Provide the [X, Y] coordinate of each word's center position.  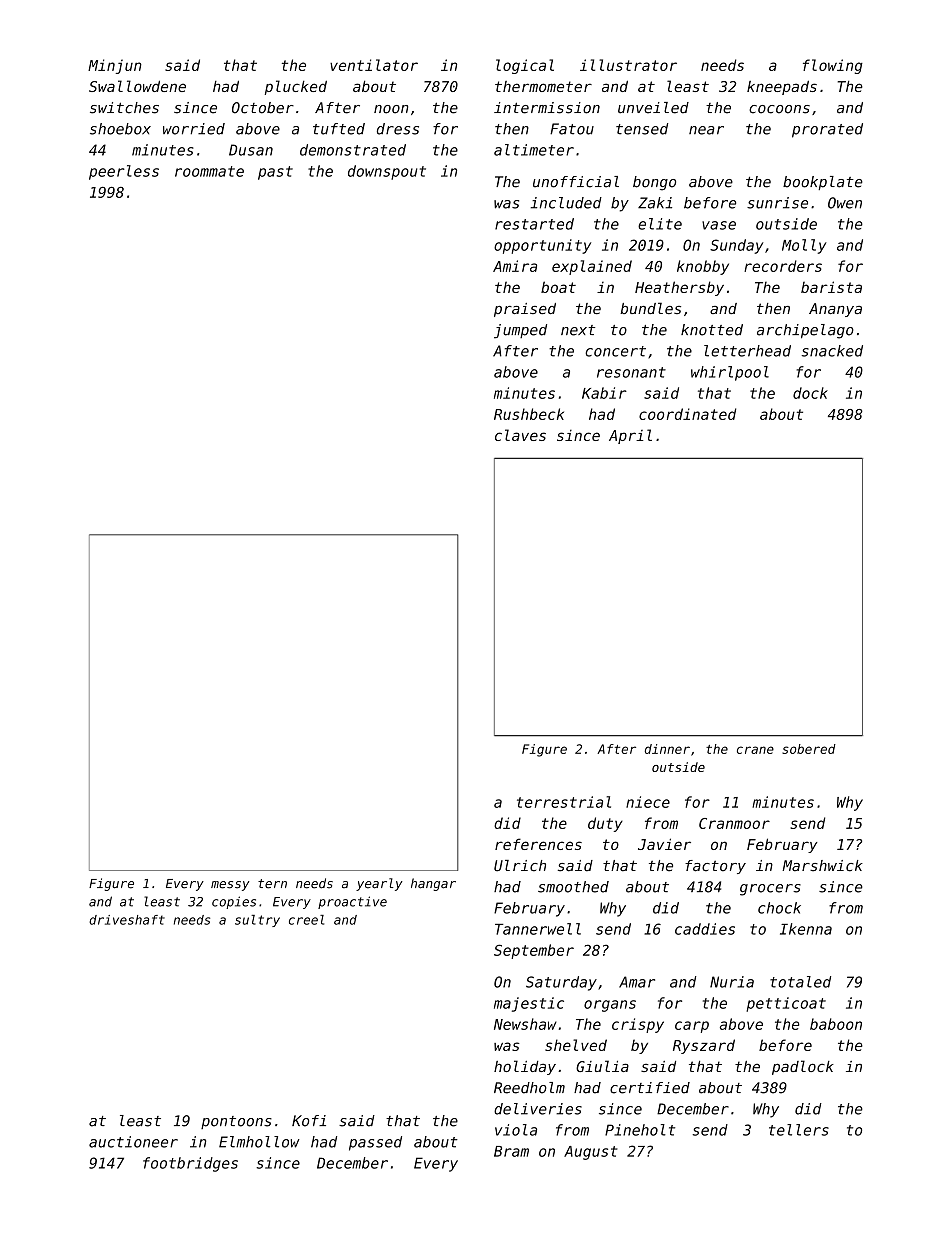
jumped [520, 331]
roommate [209, 171]
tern [272, 884]
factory [715, 867]
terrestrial [564, 802]
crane [755, 750]
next [578, 330]
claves [520, 435]
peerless [124, 172]
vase [719, 225]
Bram [511, 1151]
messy [230, 886]
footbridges [190, 1164]
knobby [703, 267]
